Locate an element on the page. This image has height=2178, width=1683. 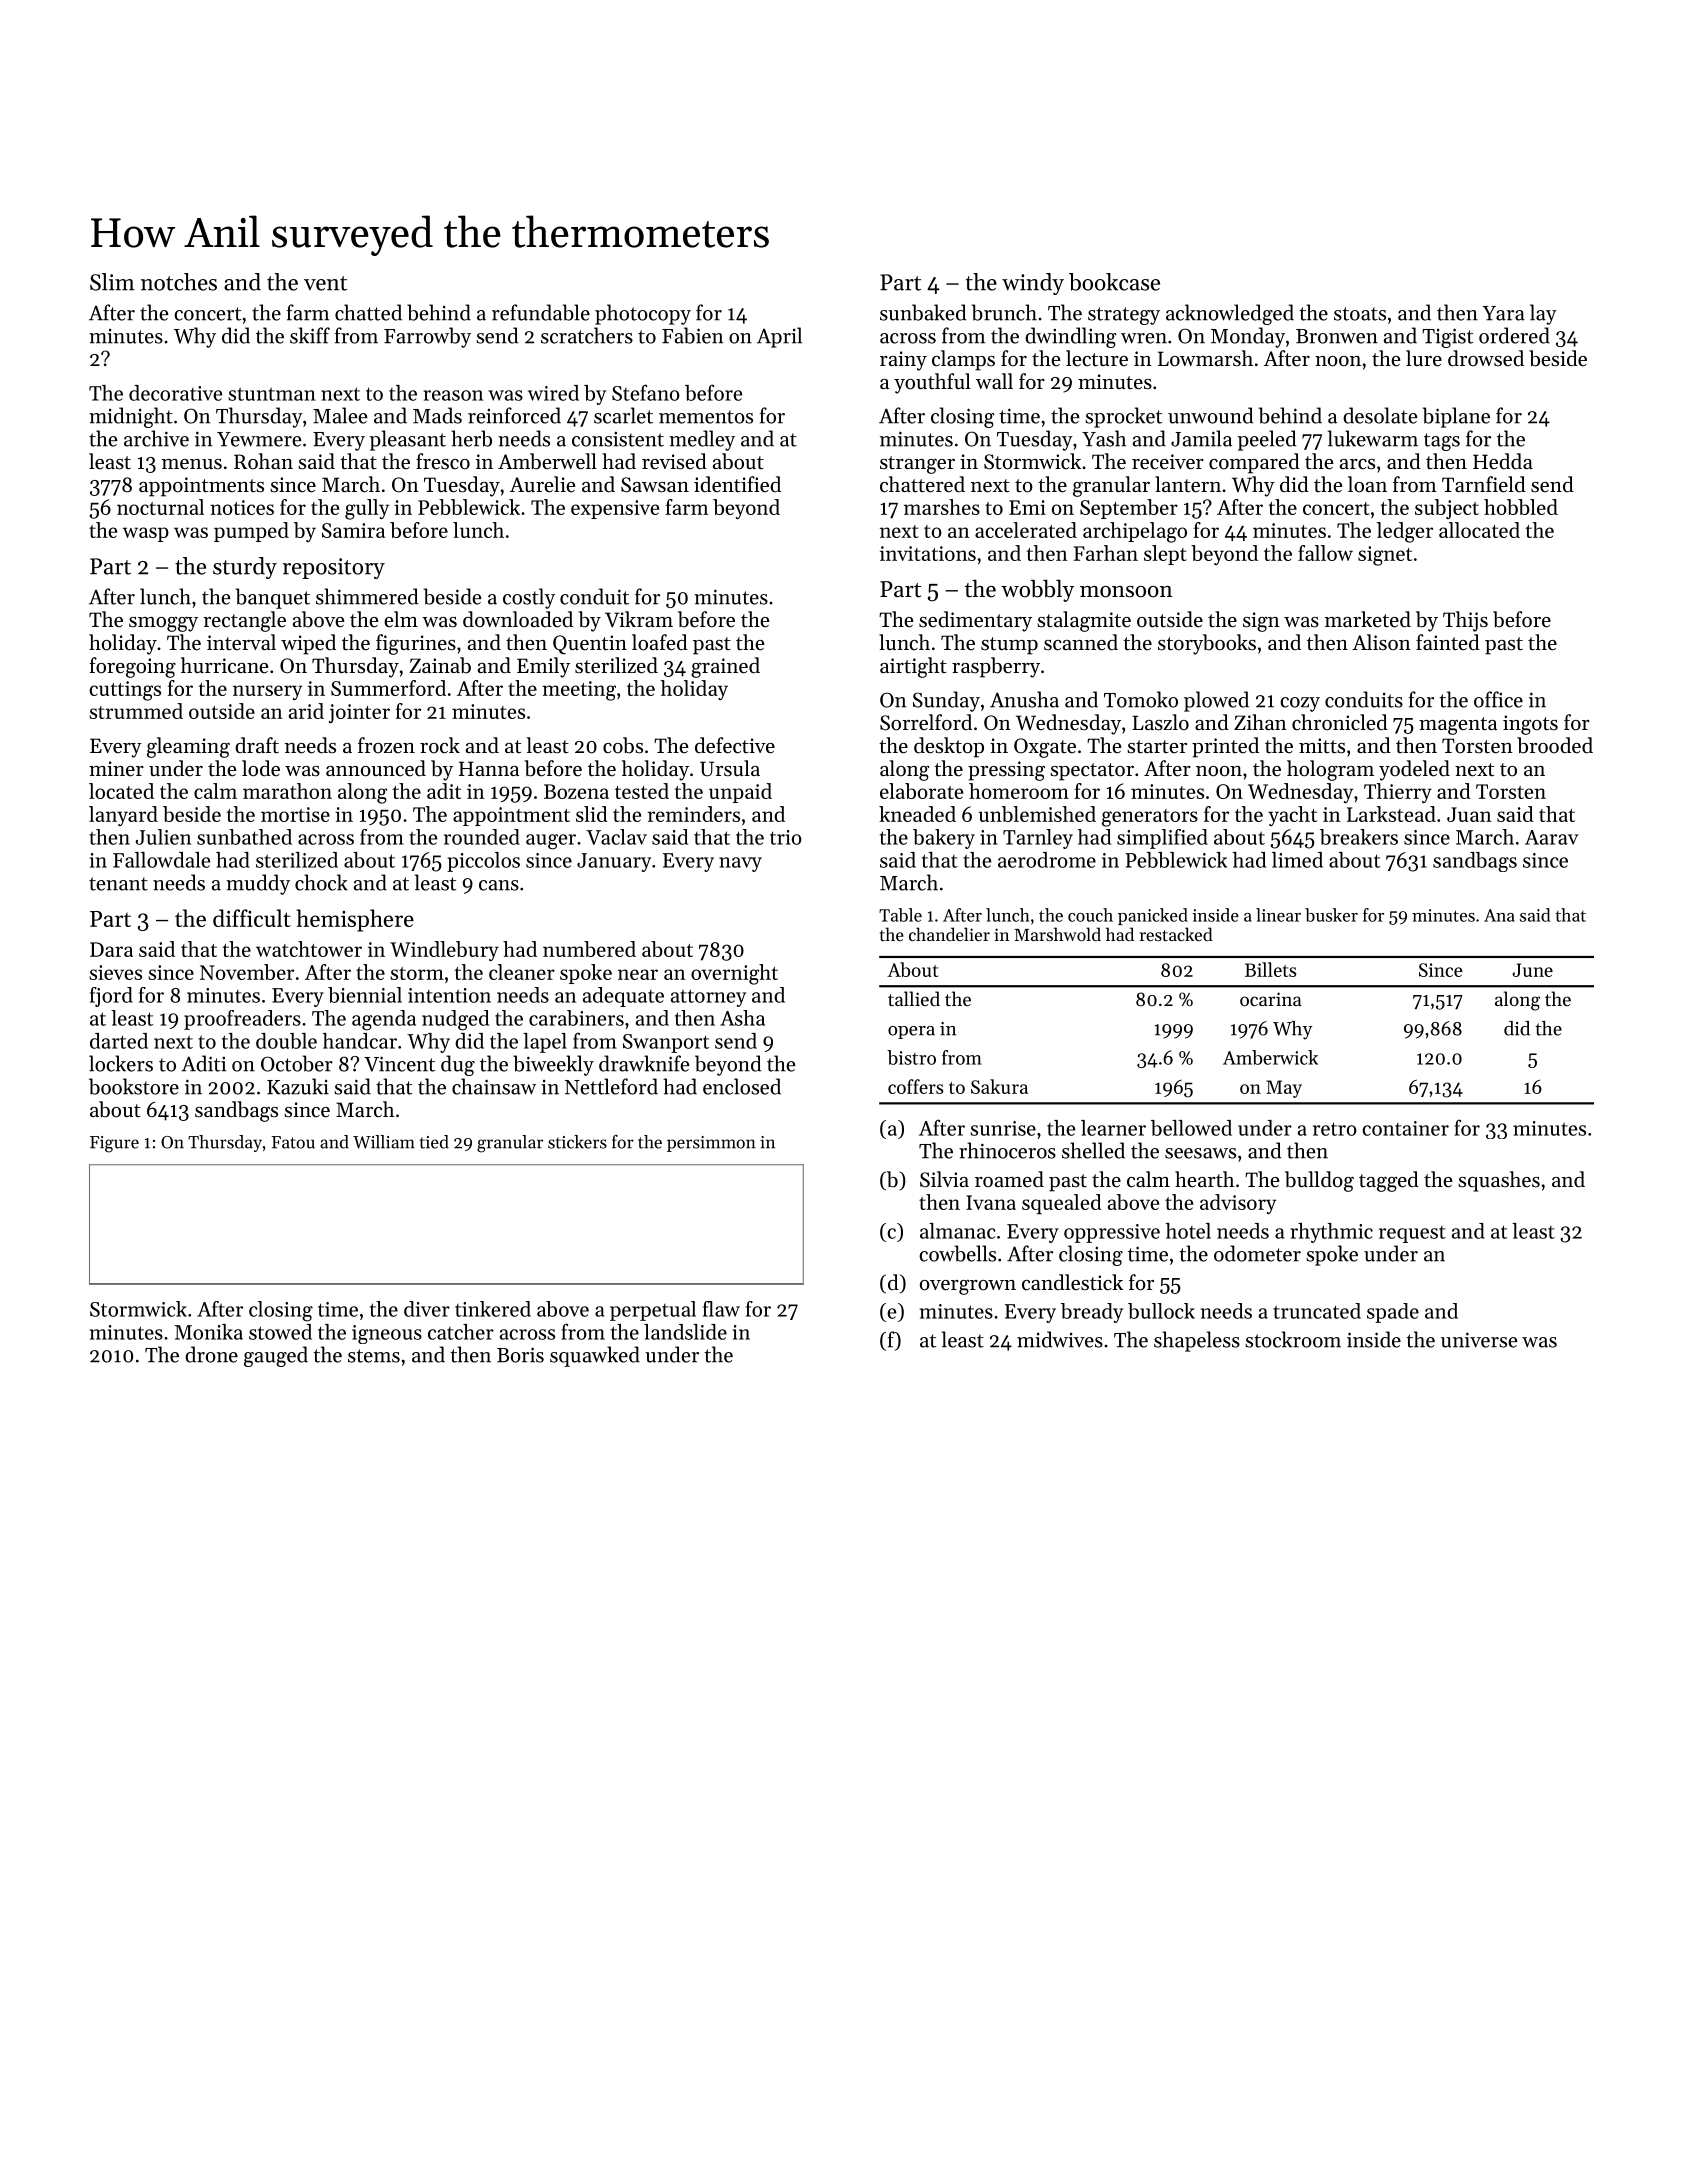
chock is located at coordinates (321, 882).
